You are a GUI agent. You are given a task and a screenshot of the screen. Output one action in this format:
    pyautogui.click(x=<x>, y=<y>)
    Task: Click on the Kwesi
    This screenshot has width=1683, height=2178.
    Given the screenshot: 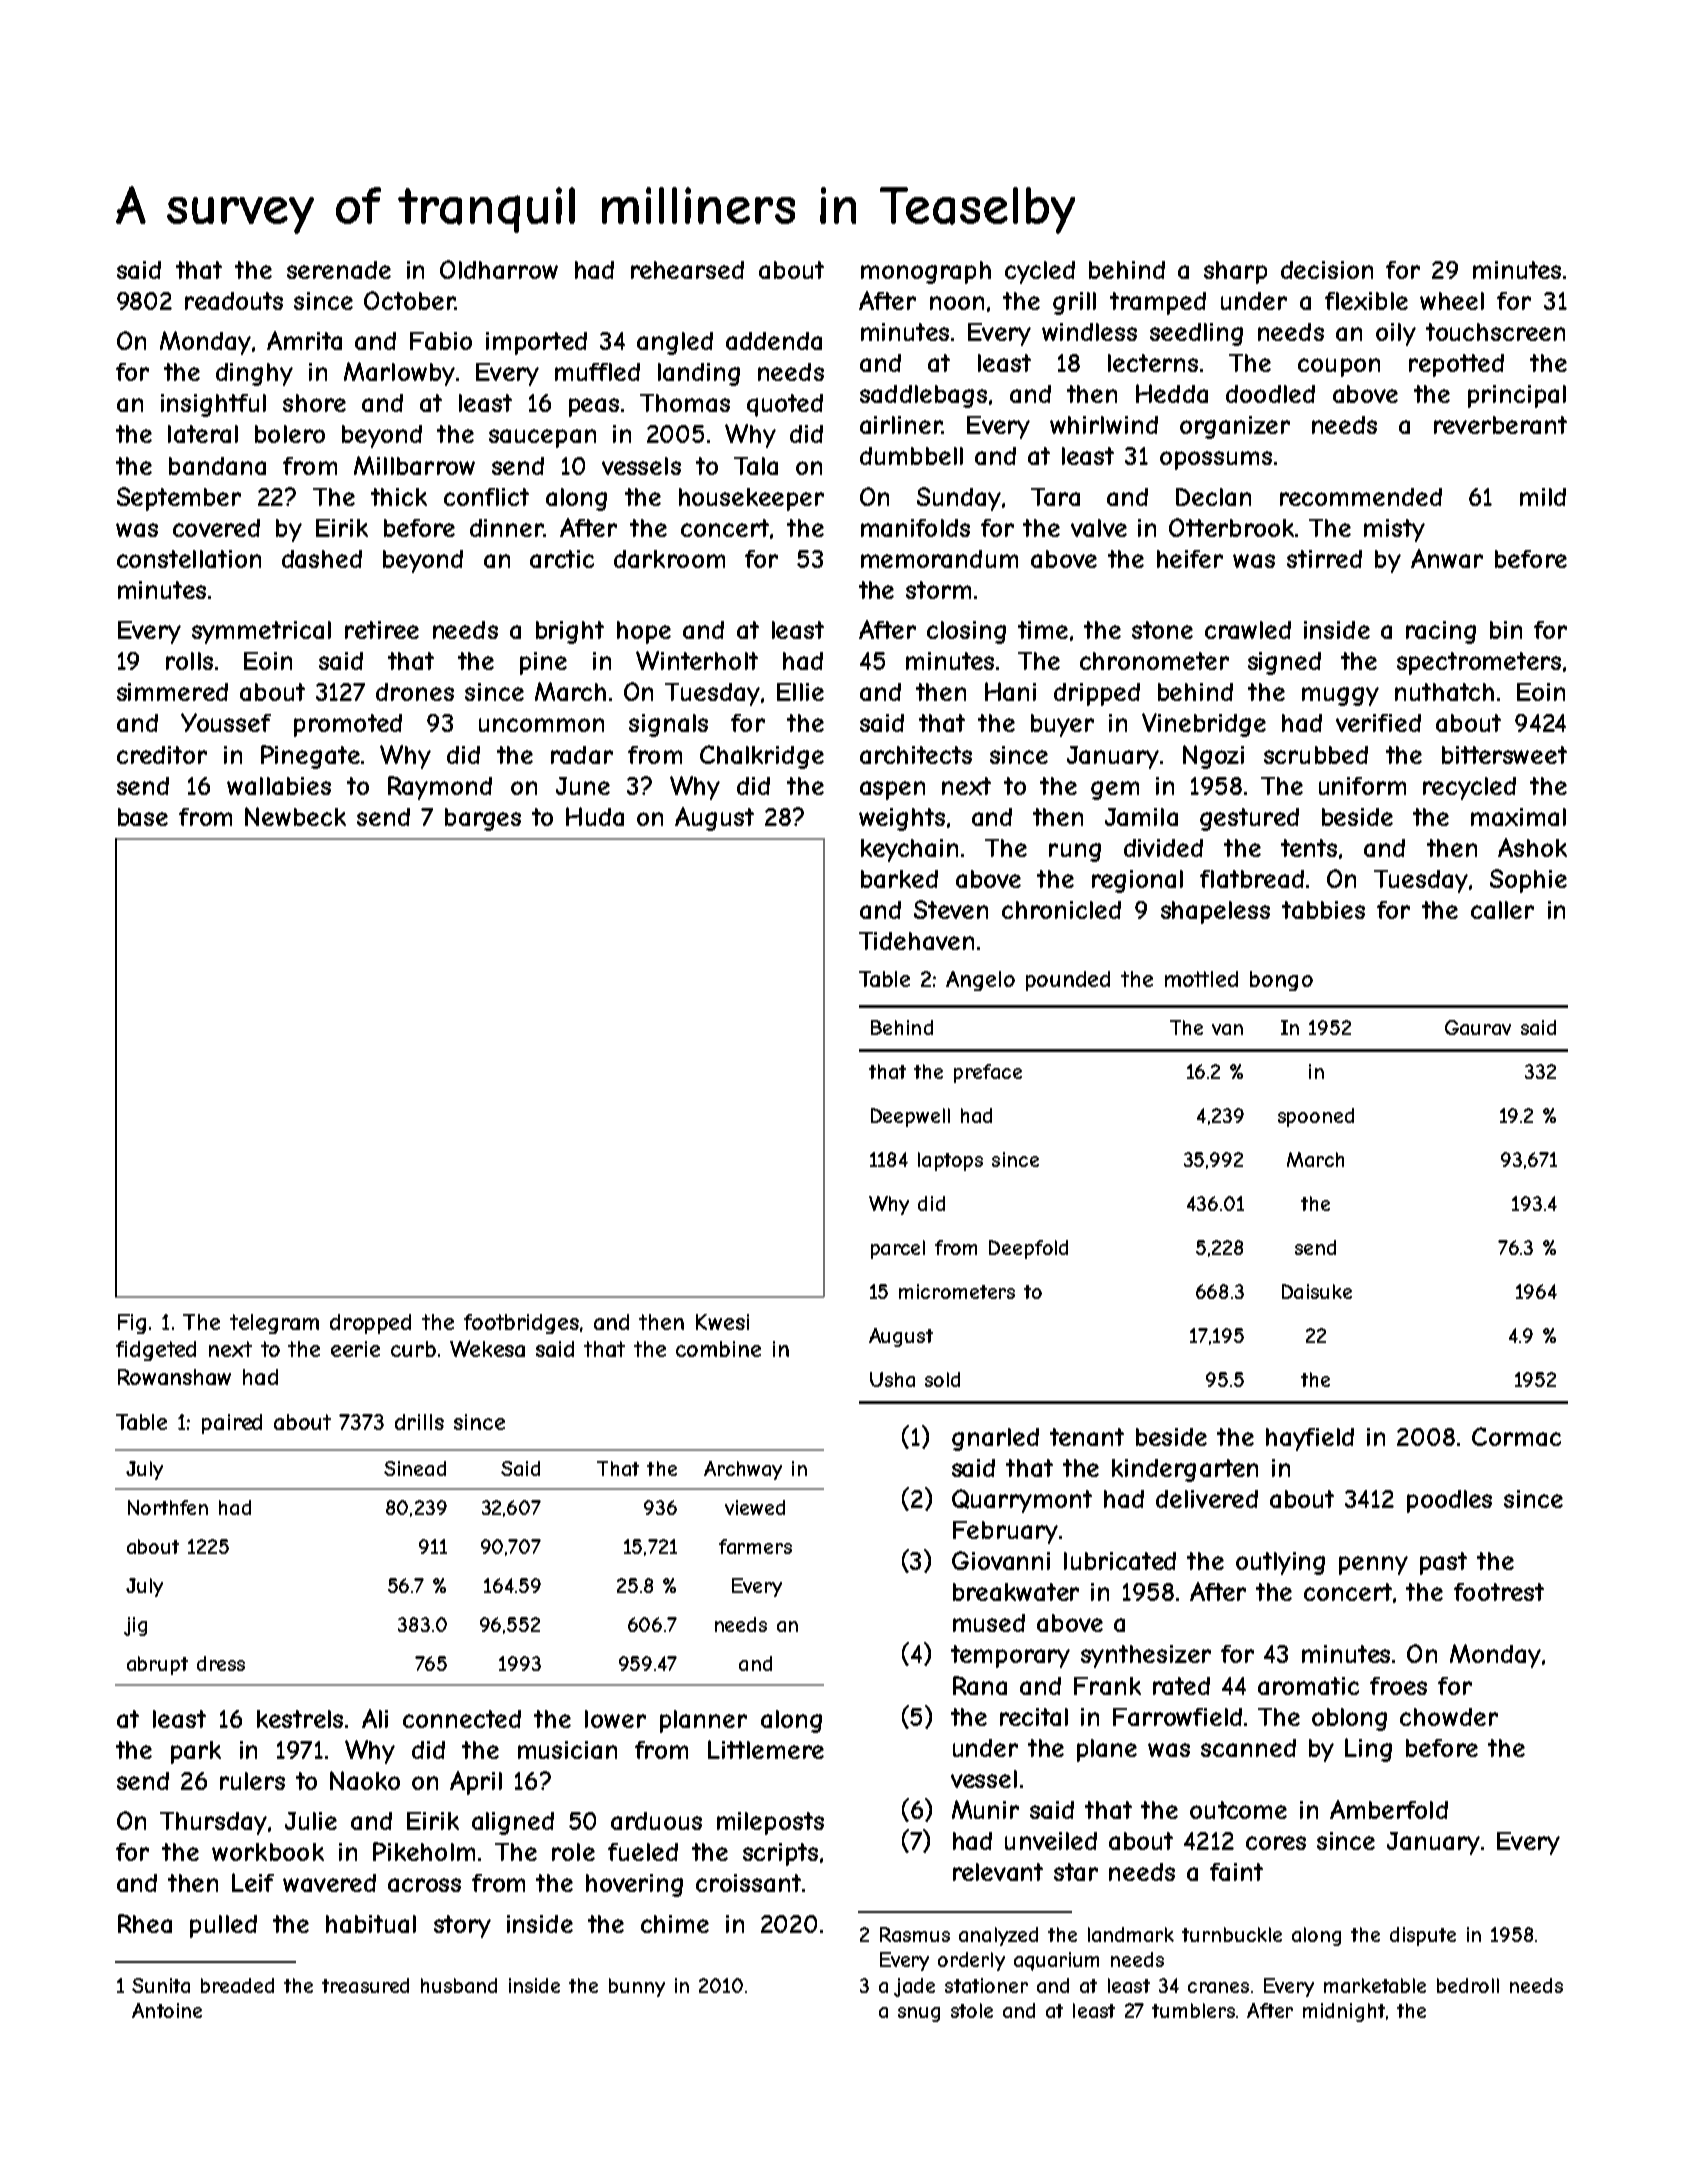 What is the action you would take?
    pyautogui.click(x=722, y=1322)
